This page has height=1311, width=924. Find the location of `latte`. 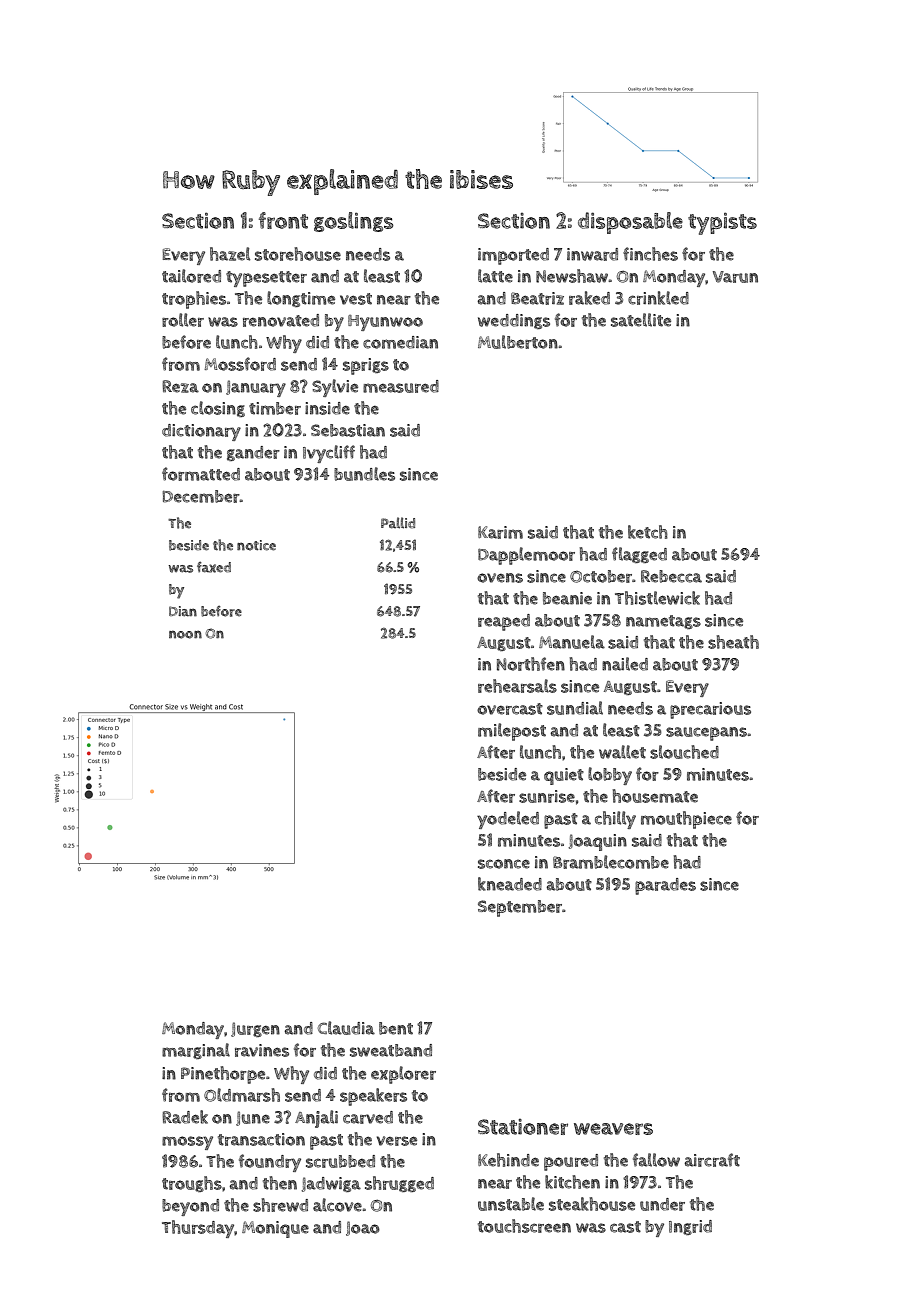

latte is located at coordinates (495, 276).
